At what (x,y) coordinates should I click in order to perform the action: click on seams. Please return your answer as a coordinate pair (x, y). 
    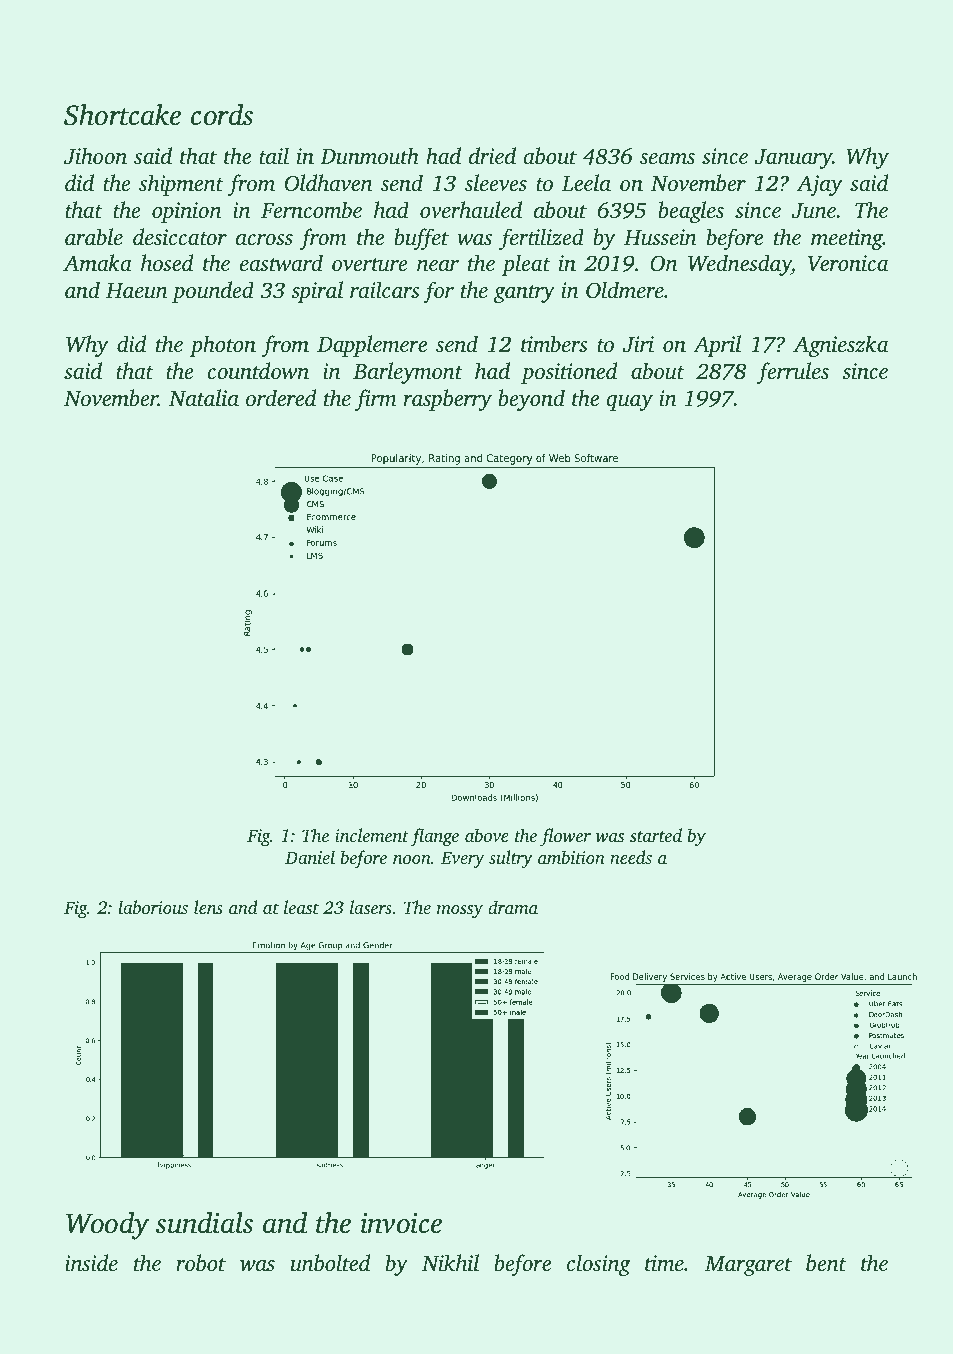
    Looking at the image, I should click on (667, 158).
